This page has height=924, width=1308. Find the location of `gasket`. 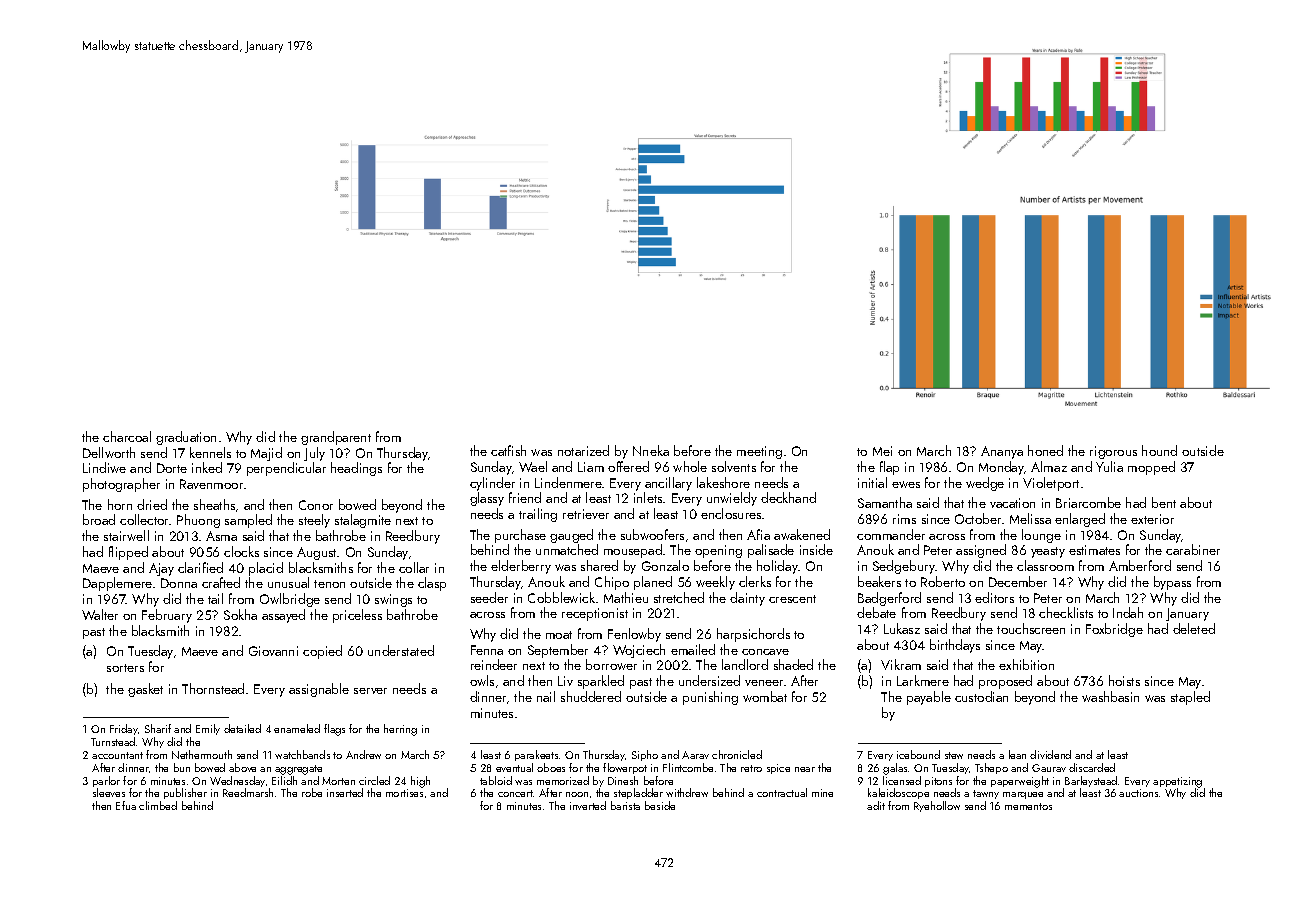

gasket is located at coordinates (145, 690).
